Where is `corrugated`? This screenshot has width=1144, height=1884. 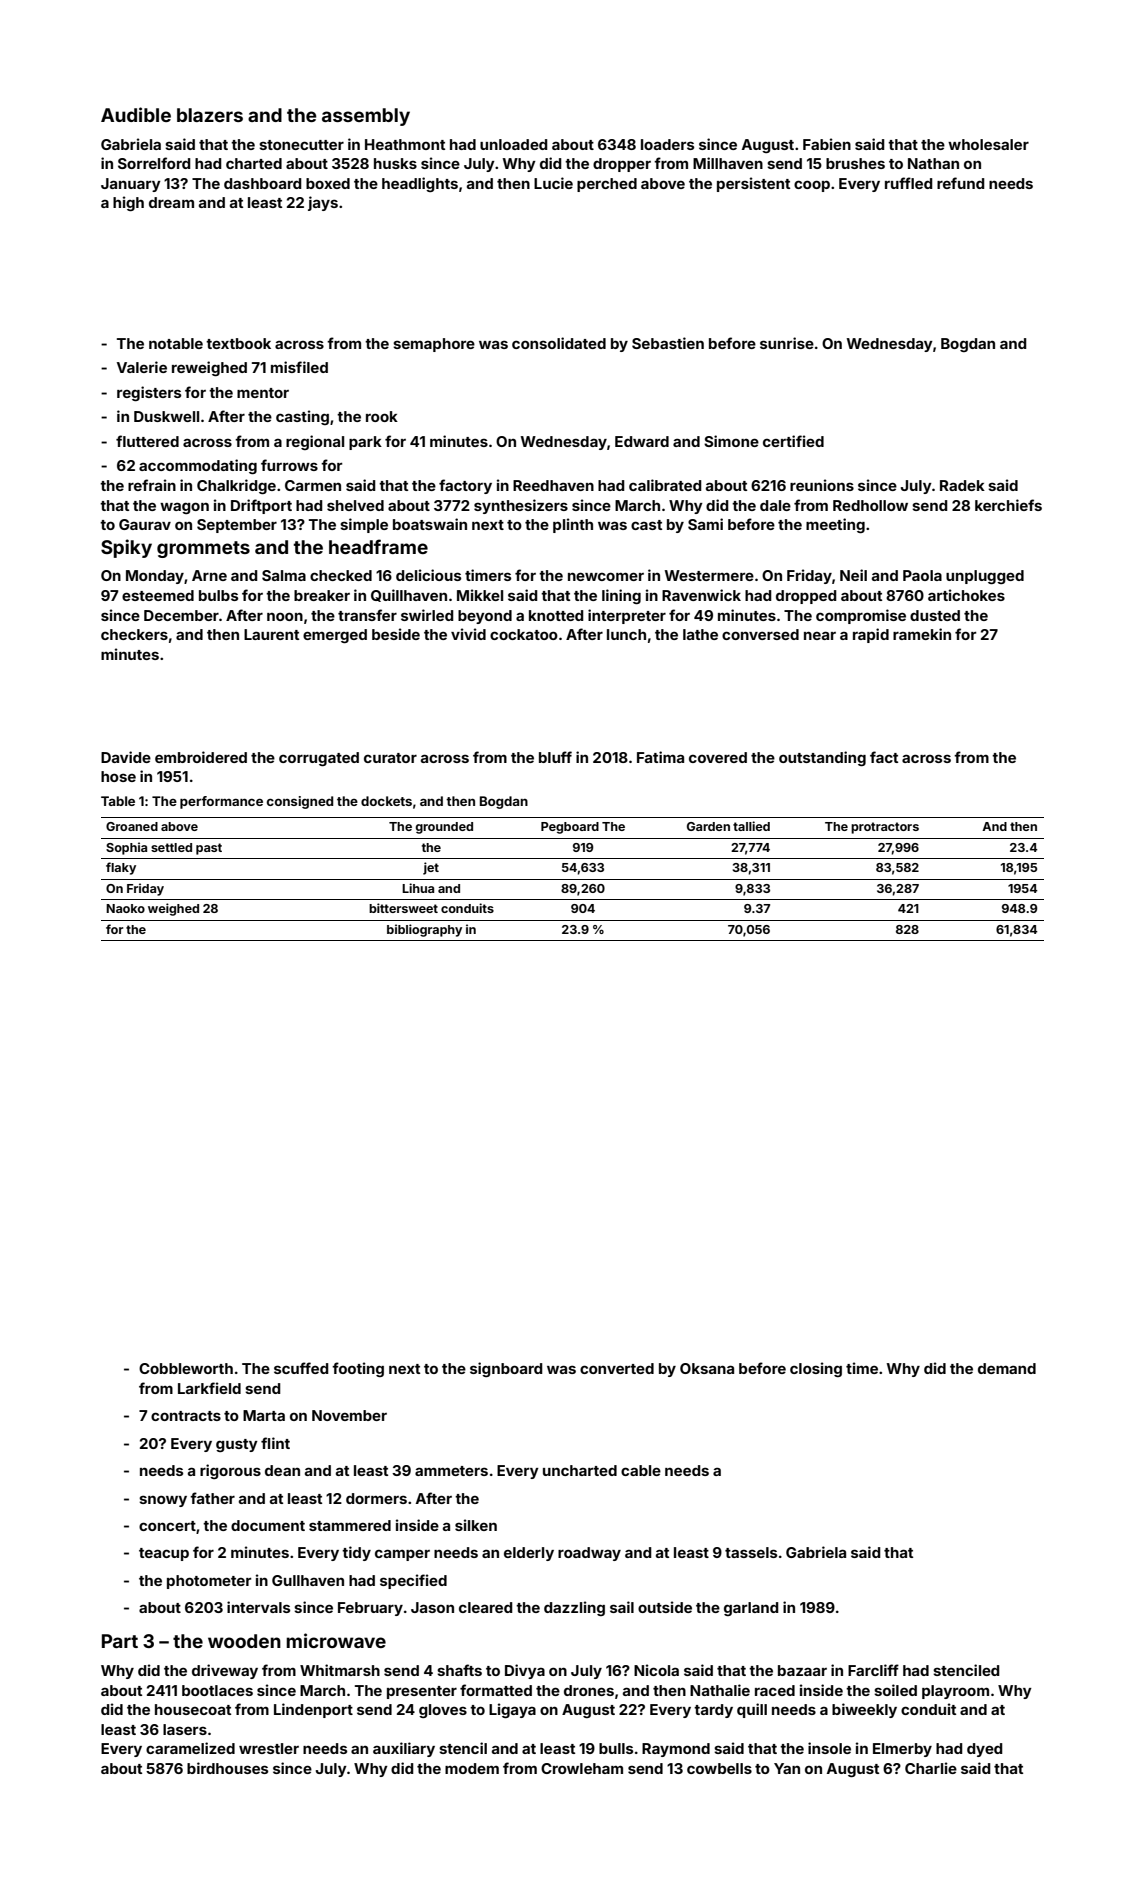
corrugated is located at coordinates (319, 759).
